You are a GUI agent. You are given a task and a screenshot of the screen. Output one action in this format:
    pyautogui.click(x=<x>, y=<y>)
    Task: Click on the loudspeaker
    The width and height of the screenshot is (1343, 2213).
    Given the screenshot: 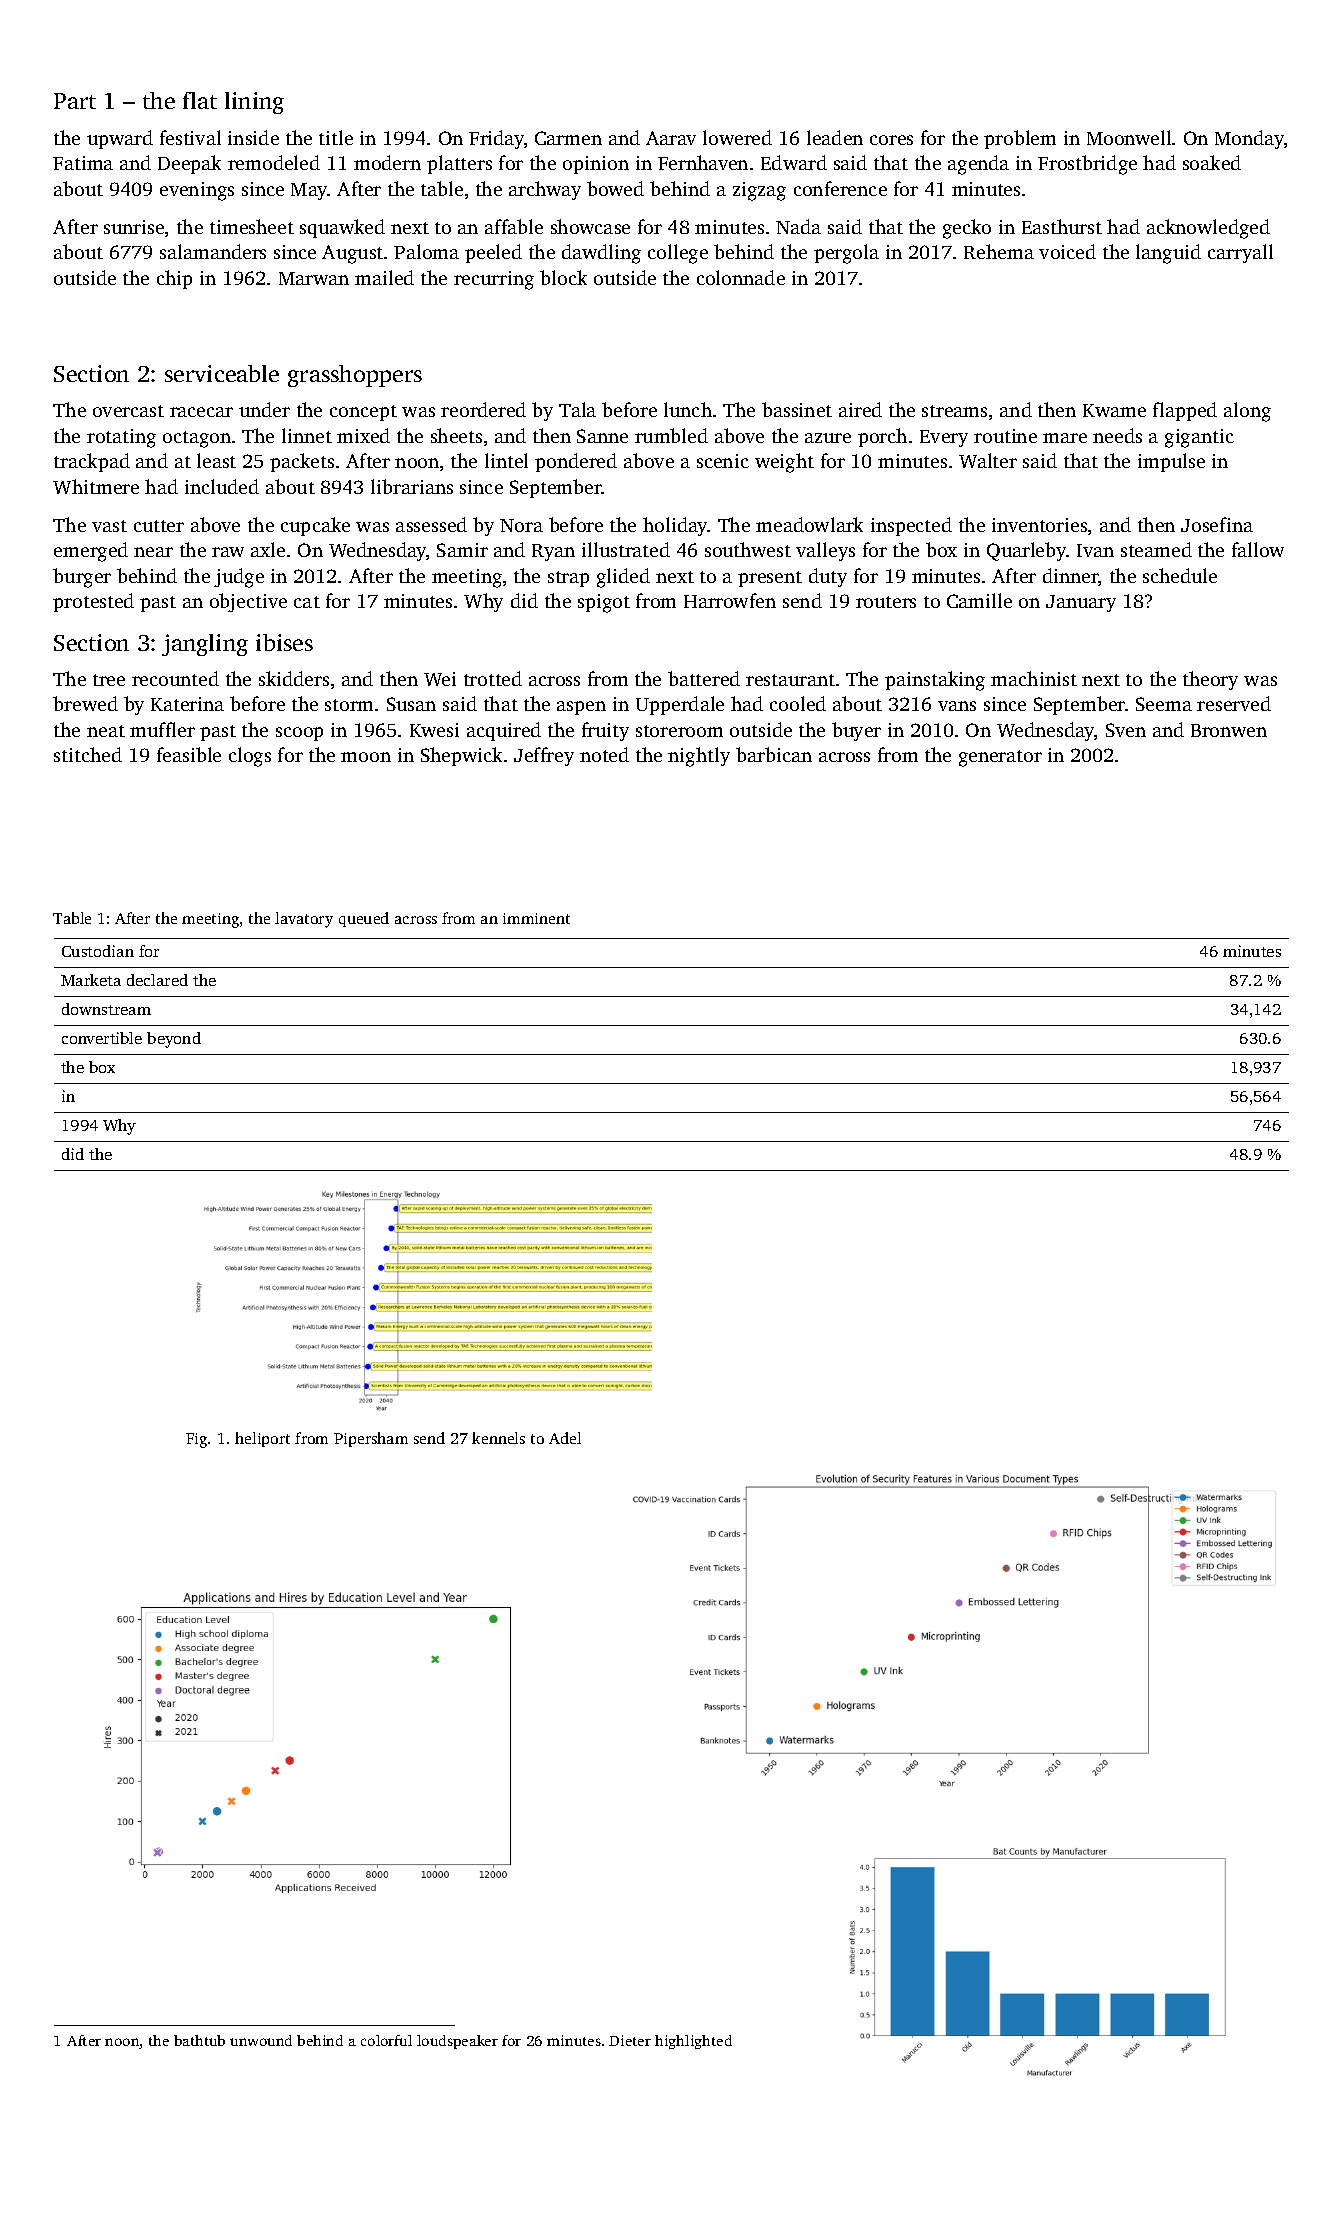 What is the action you would take?
    pyautogui.click(x=457, y=2042)
